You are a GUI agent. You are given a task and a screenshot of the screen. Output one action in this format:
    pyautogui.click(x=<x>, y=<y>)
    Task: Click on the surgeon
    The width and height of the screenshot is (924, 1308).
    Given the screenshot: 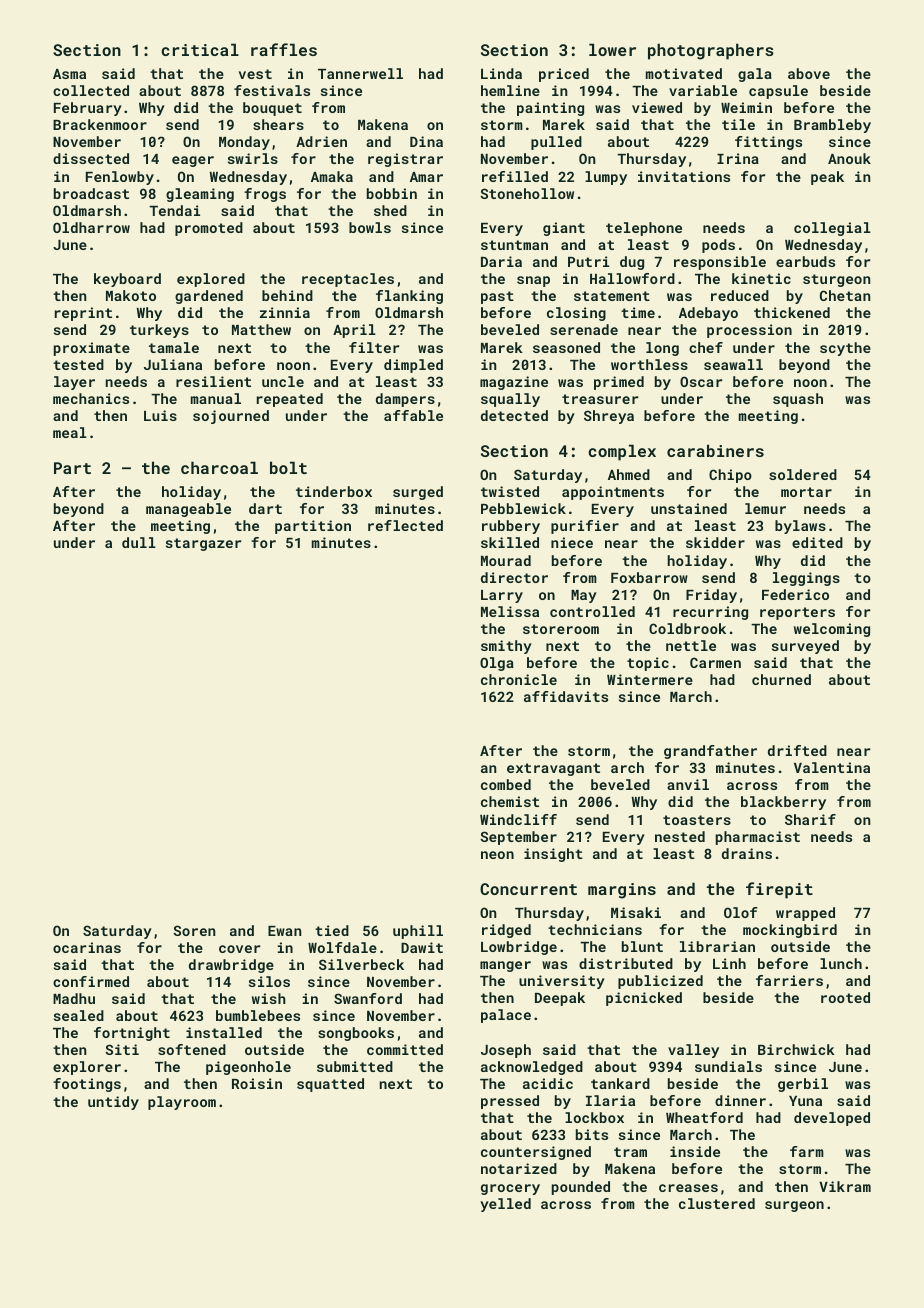 What is the action you would take?
    pyautogui.click(x=794, y=1206)
